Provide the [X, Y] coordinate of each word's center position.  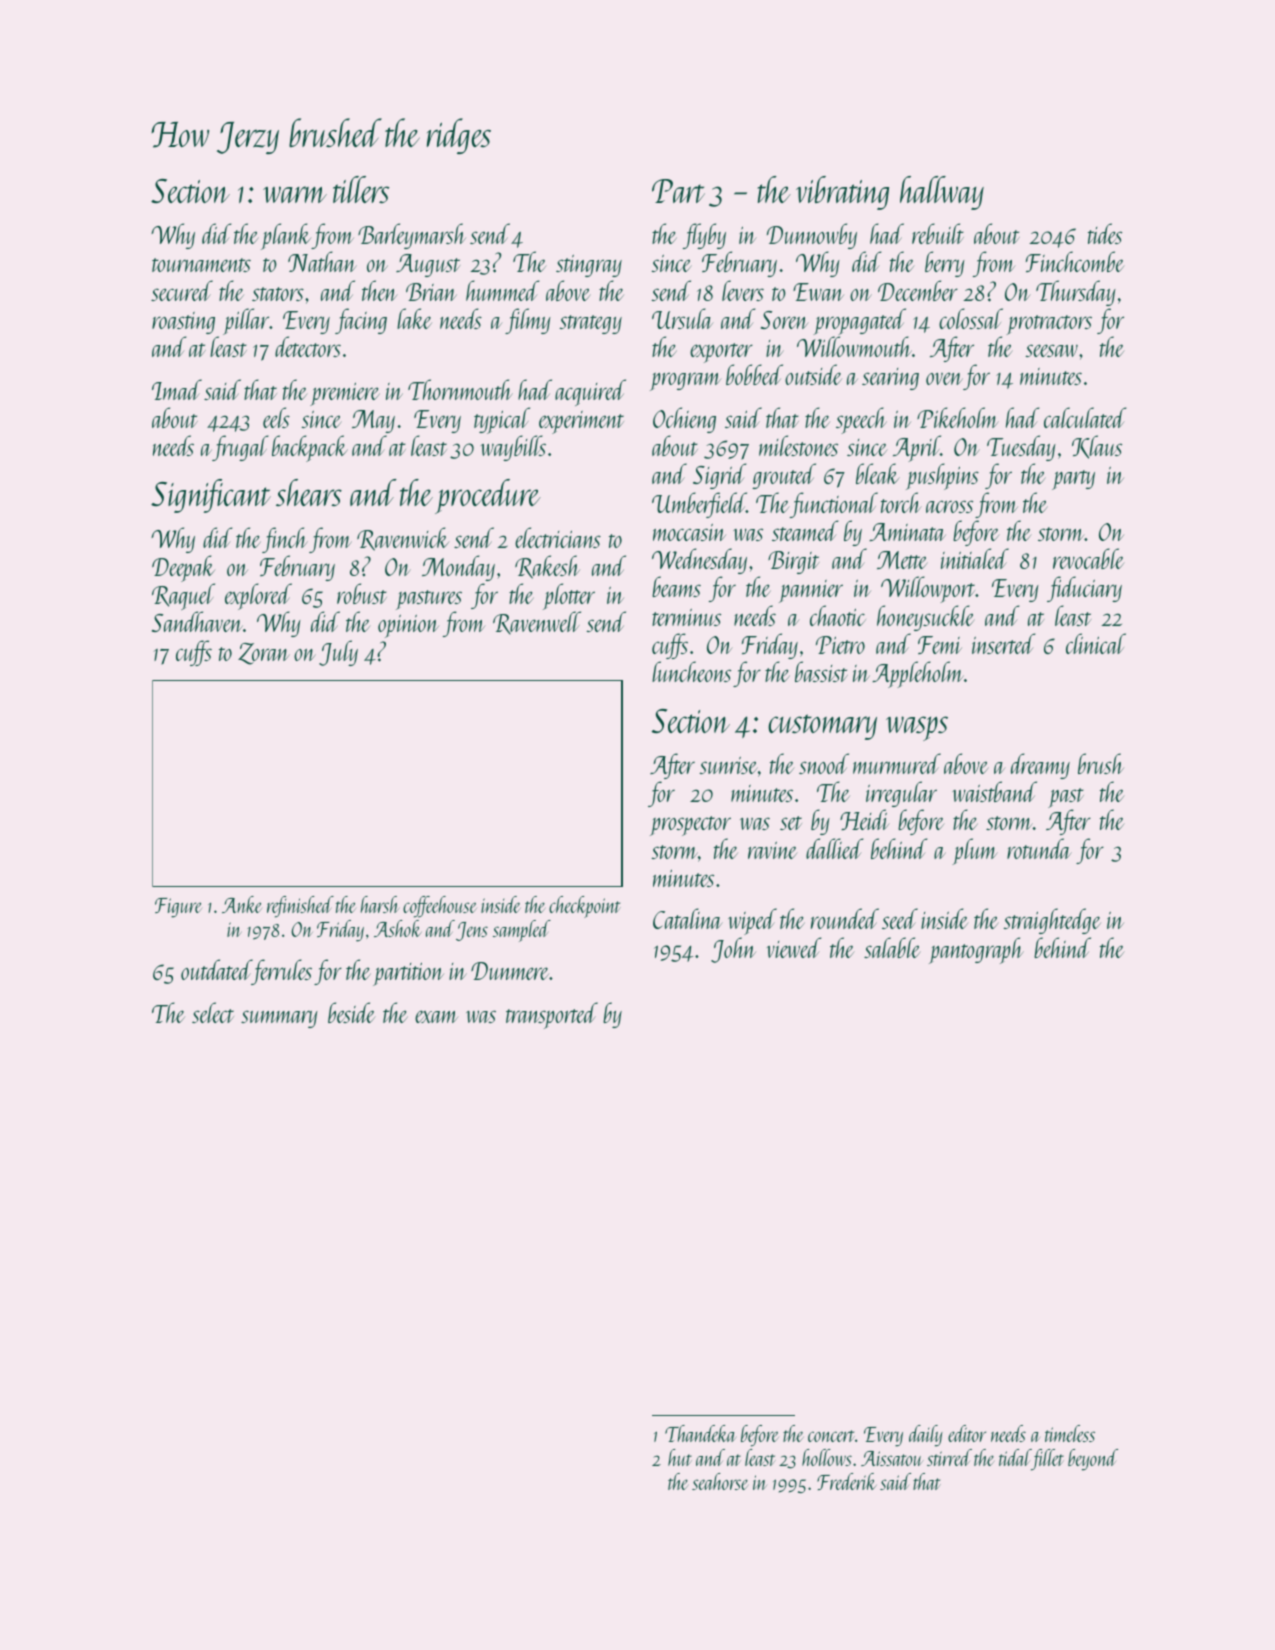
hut [680, 1457]
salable [892, 947]
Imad [177, 389]
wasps [917, 728]
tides [1105, 233]
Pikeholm [958, 417]
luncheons [691, 671]
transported [552, 1015]
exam [436, 1016]
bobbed [754, 374]
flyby [704, 236]
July [338, 653]
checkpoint [585, 907]
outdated [216, 969]
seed [900, 918]
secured [182, 290]
